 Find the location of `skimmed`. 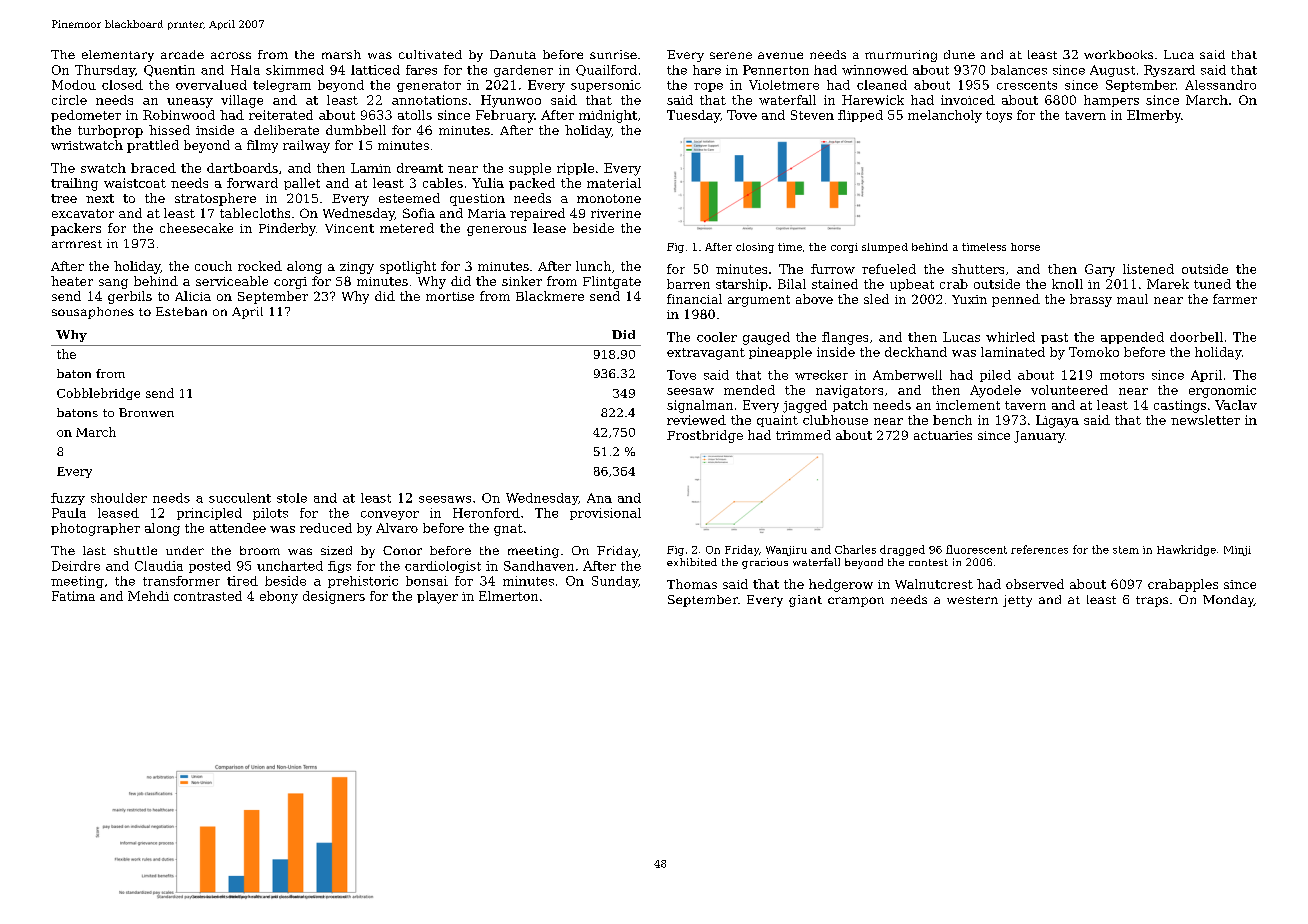

skimmed is located at coordinates (295, 70).
